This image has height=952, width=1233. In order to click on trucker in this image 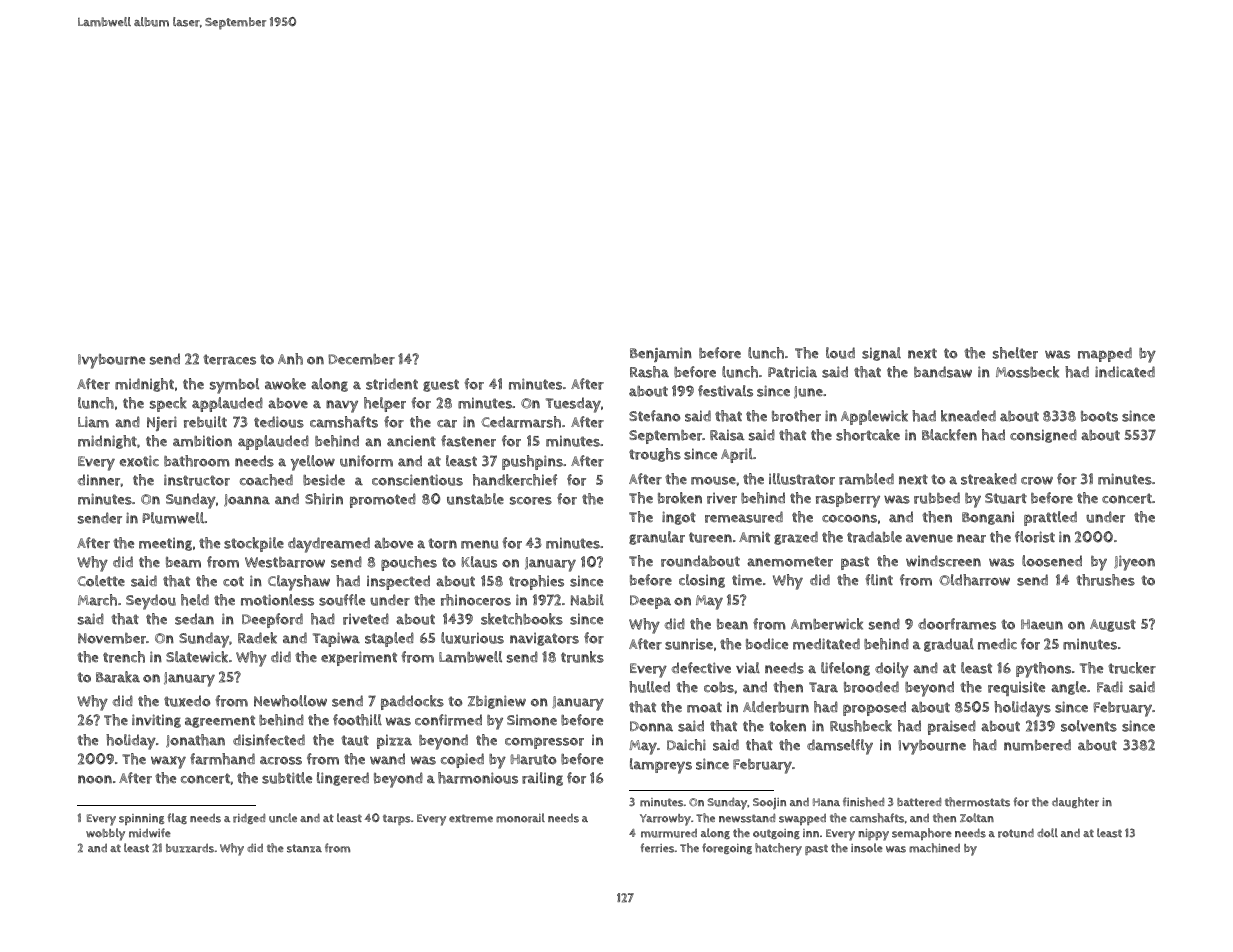, I will do `click(1132, 668)`.
